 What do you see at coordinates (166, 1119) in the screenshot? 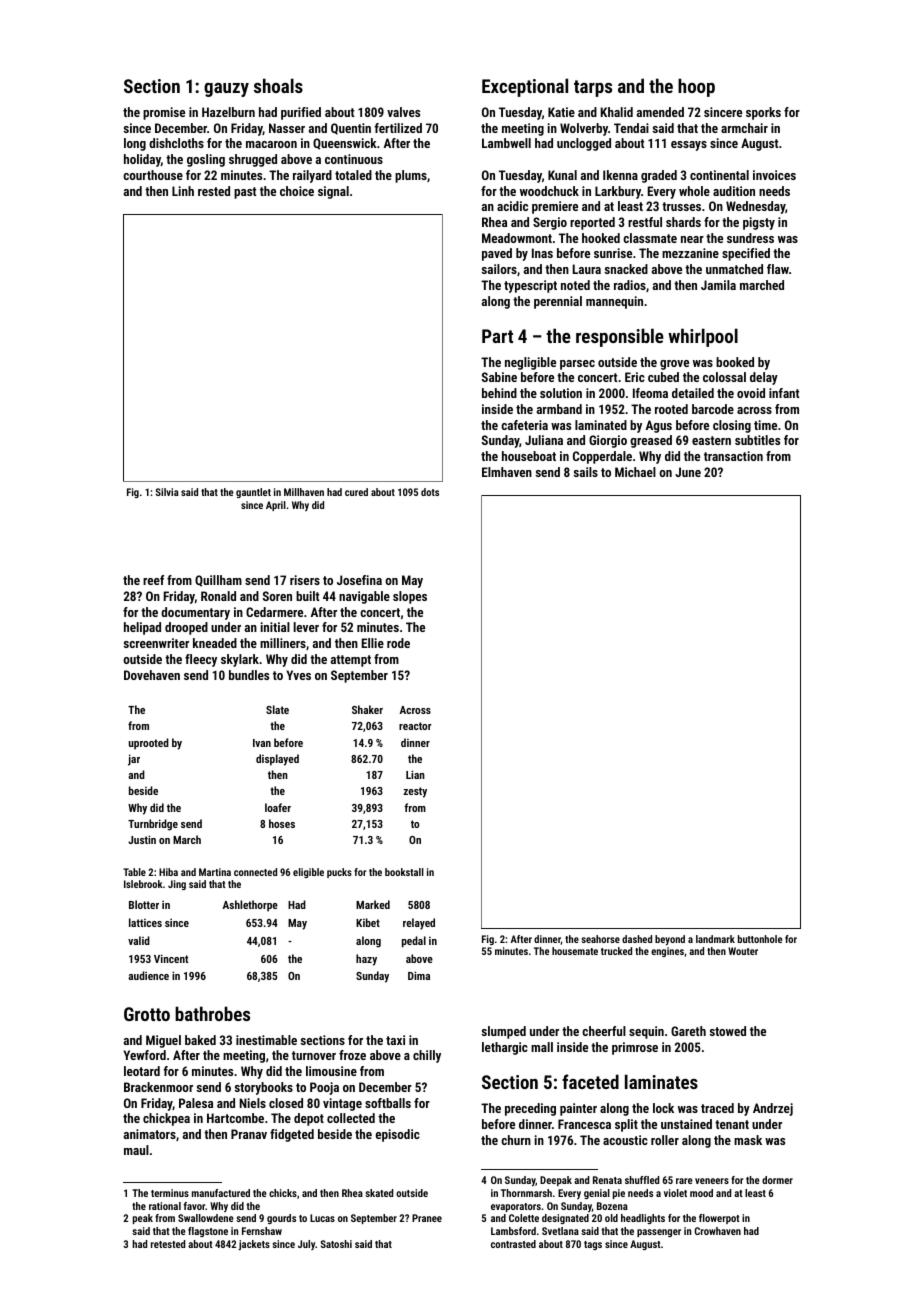
I see `chickpea` at bounding box center [166, 1119].
